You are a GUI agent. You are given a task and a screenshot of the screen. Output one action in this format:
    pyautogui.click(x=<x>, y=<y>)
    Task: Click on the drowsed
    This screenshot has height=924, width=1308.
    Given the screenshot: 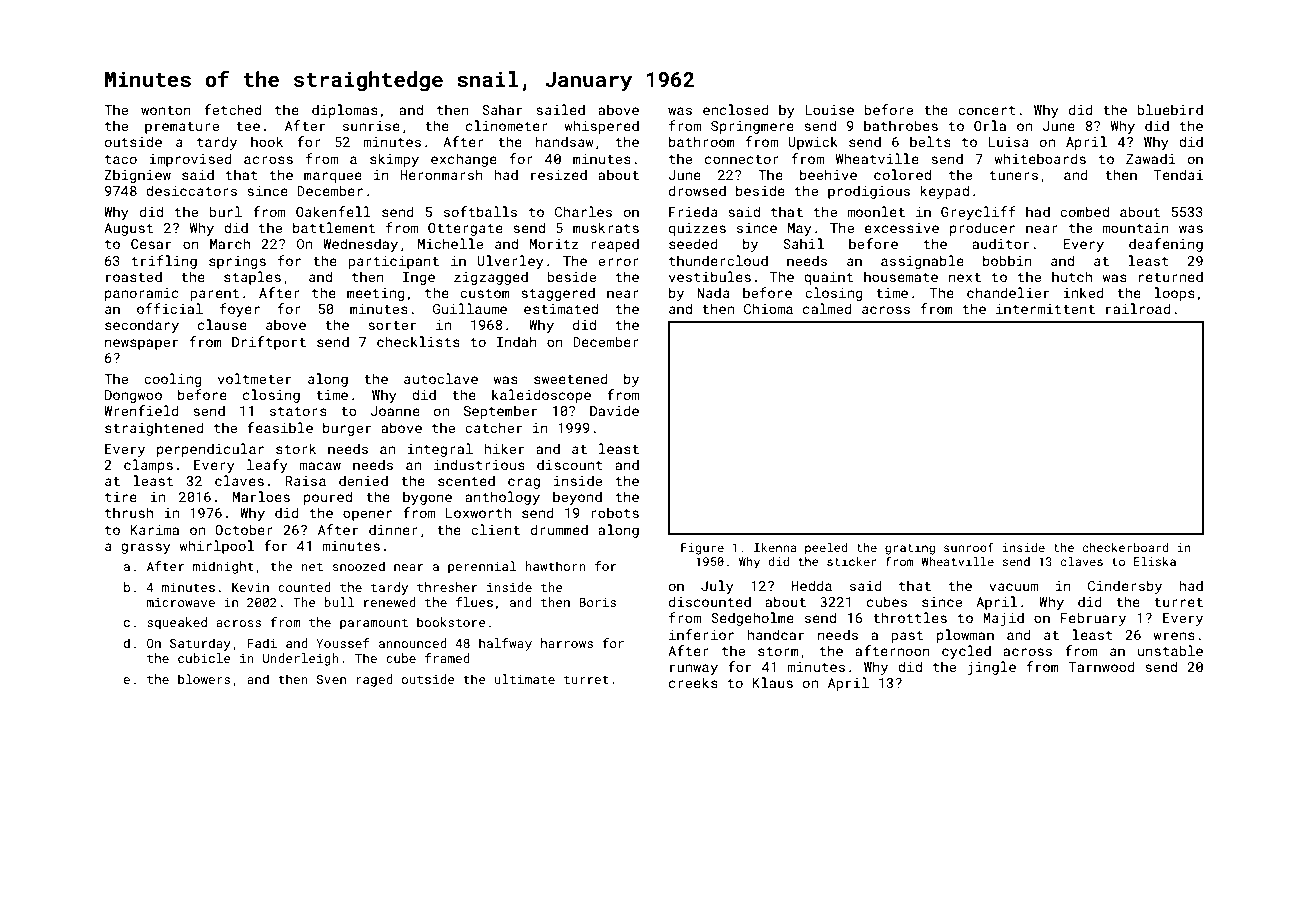 What is the action you would take?
    pyautogui.click(x=697, y=190)
